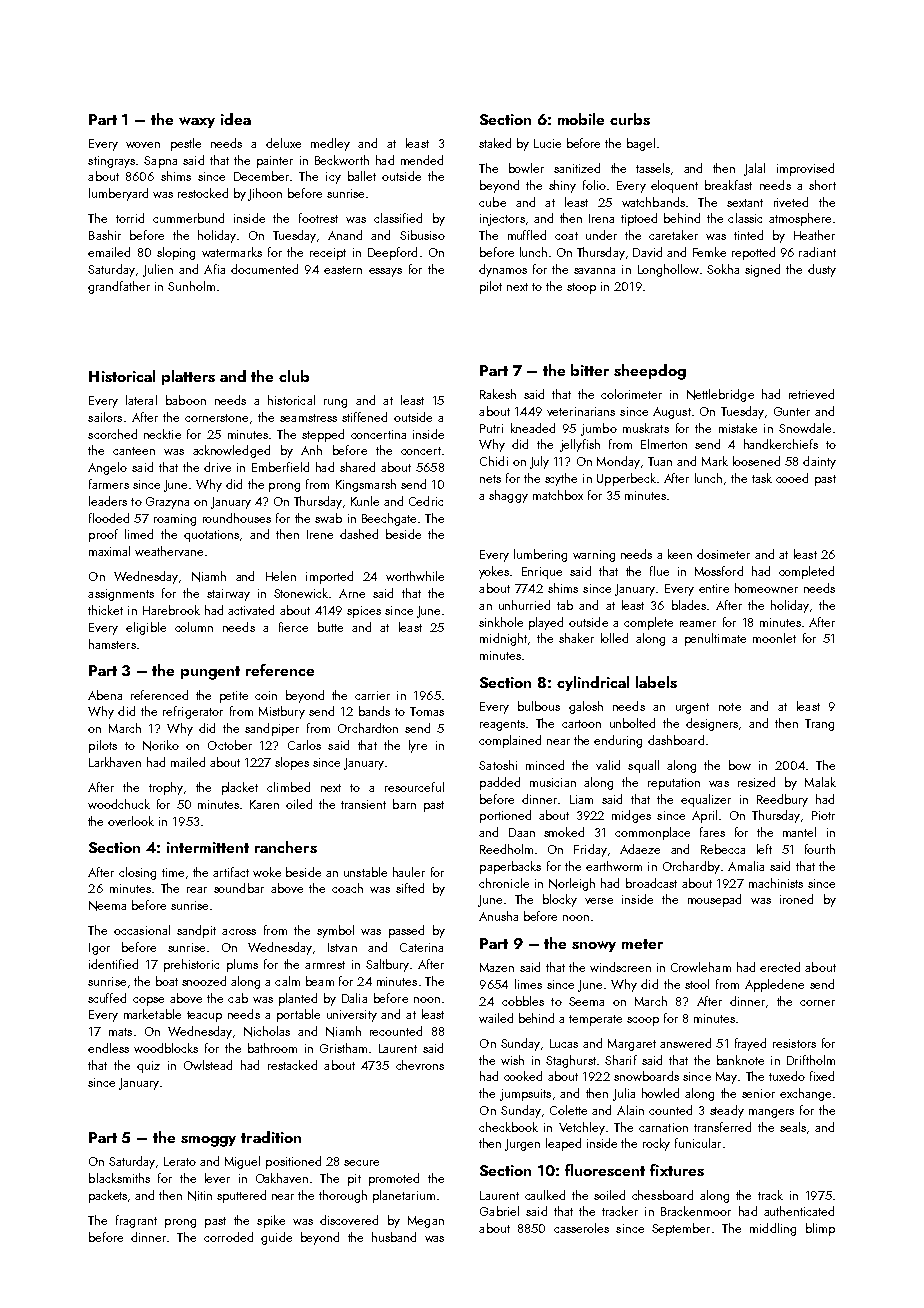  What do you see at coordinates (674, 784) in the document?
I see `reputation` at bounding box center [674, 784].
